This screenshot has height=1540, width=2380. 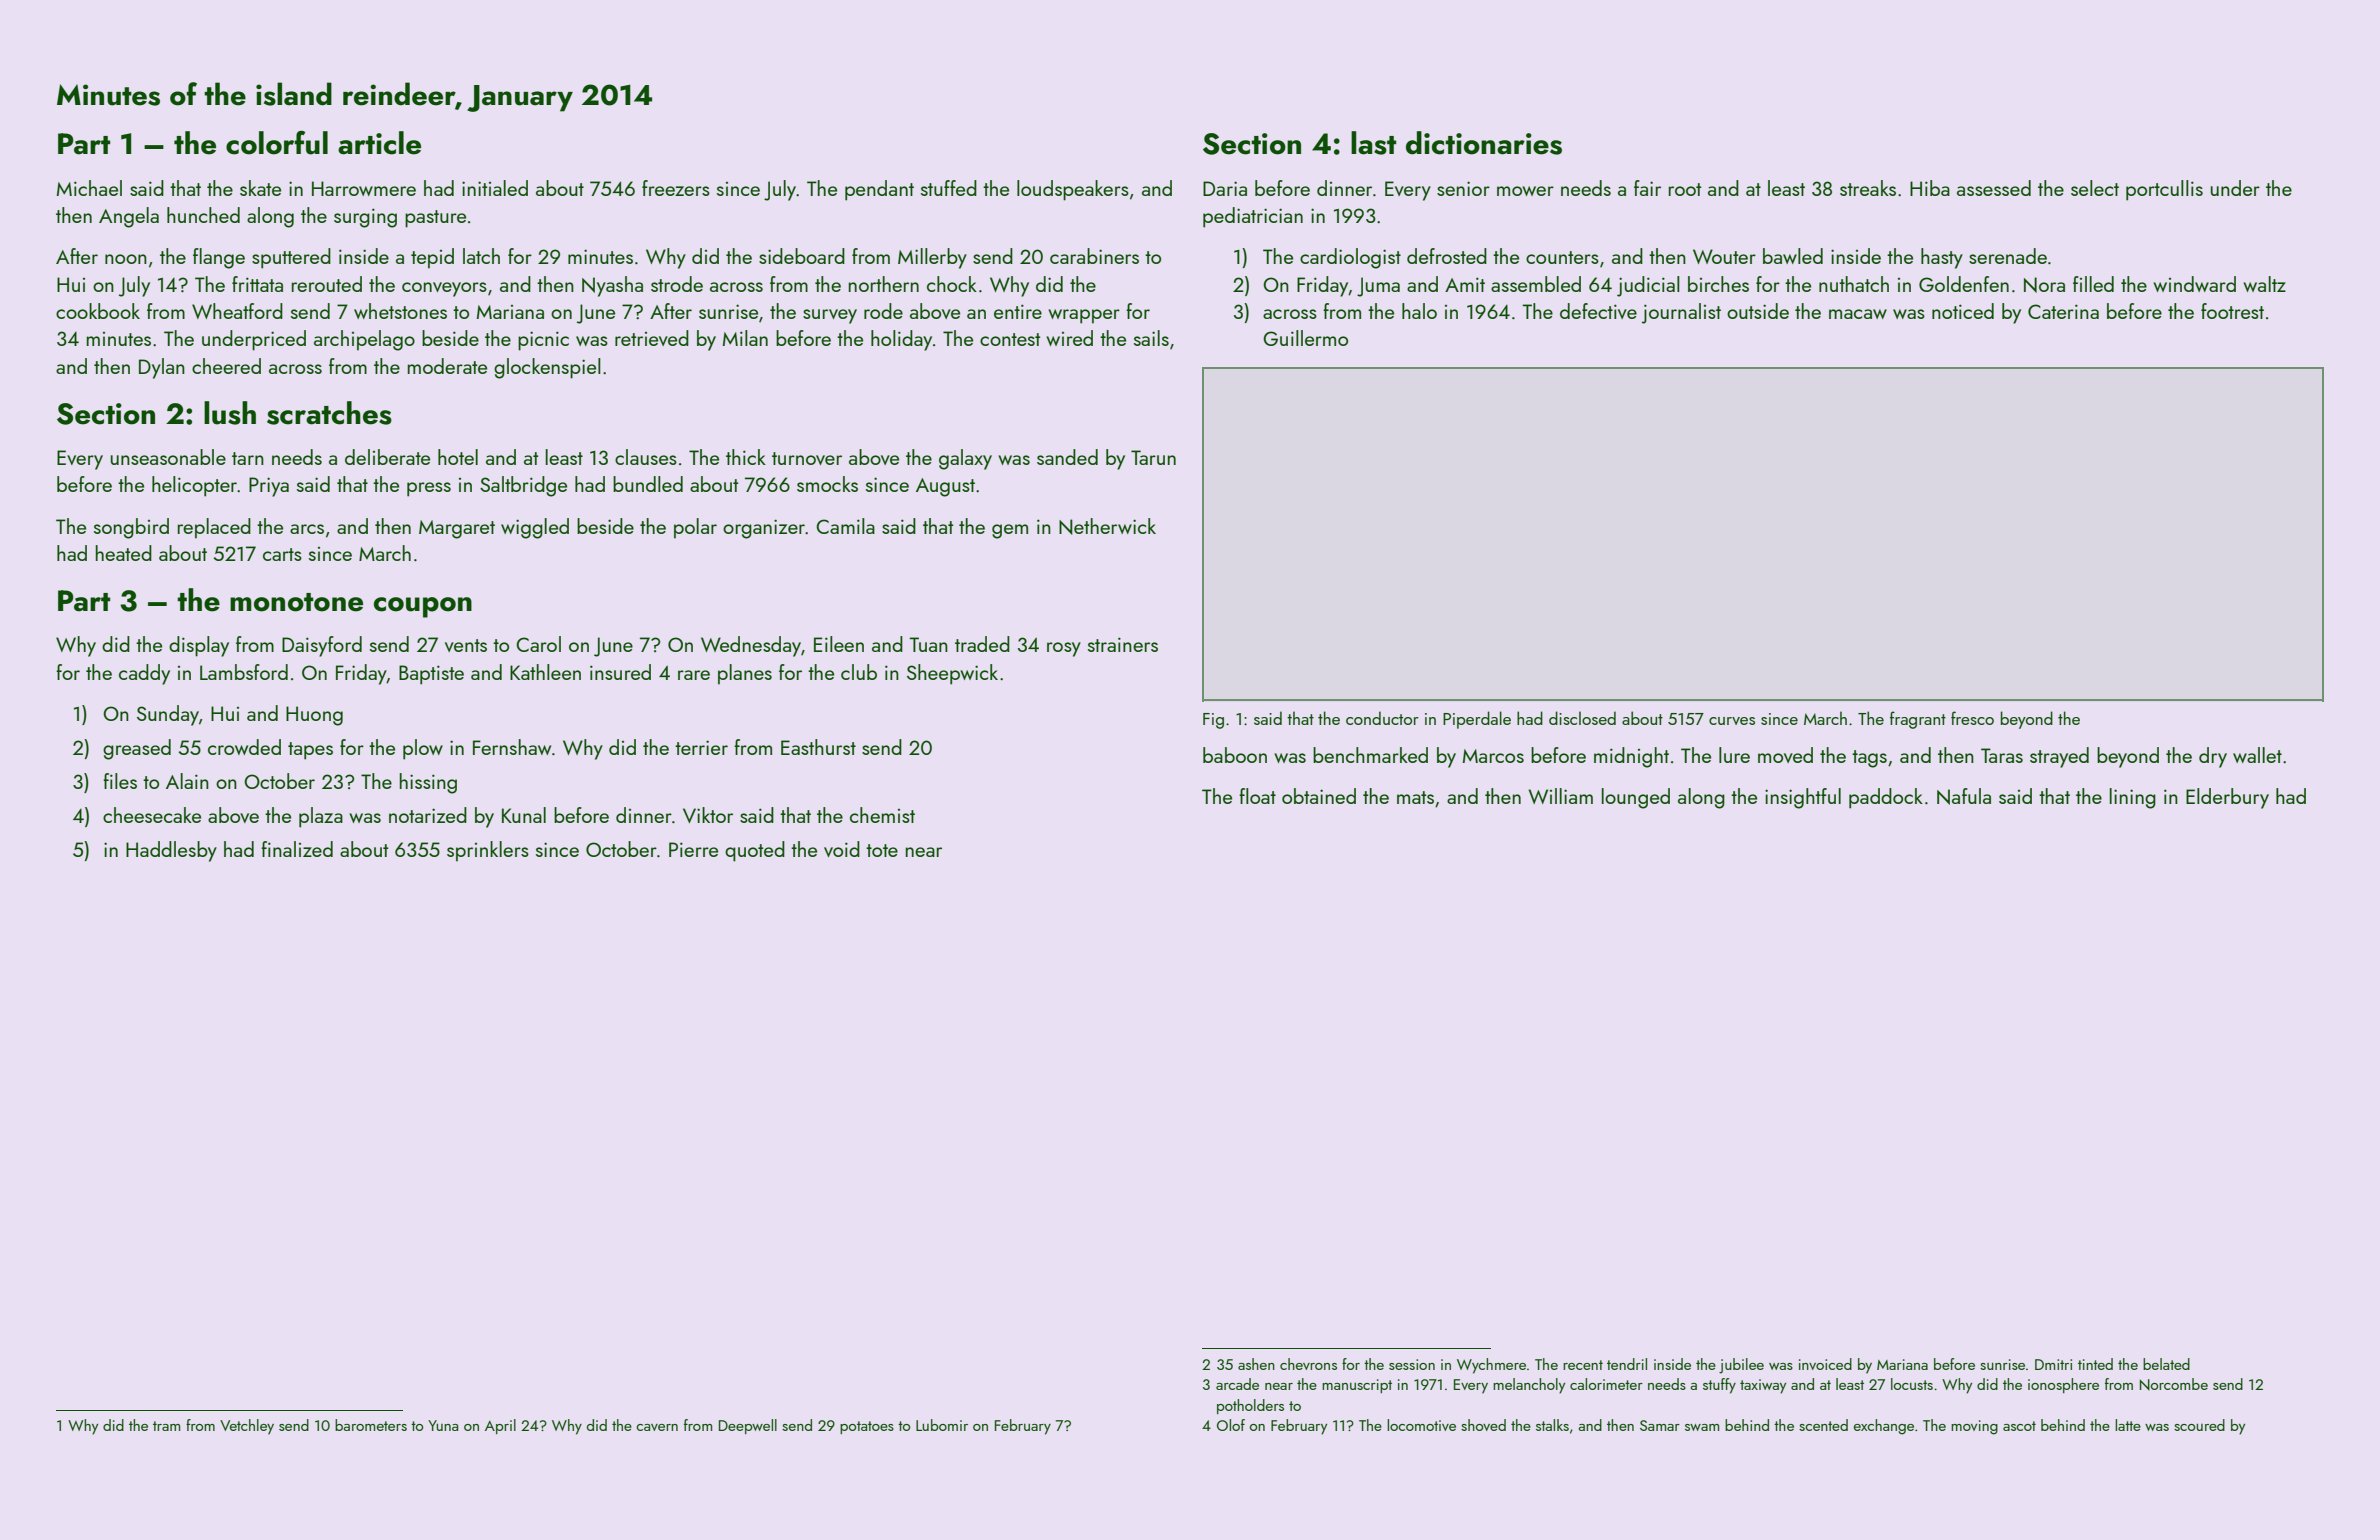 I want to click on Haddlesby, so click(x=171, y=851).
